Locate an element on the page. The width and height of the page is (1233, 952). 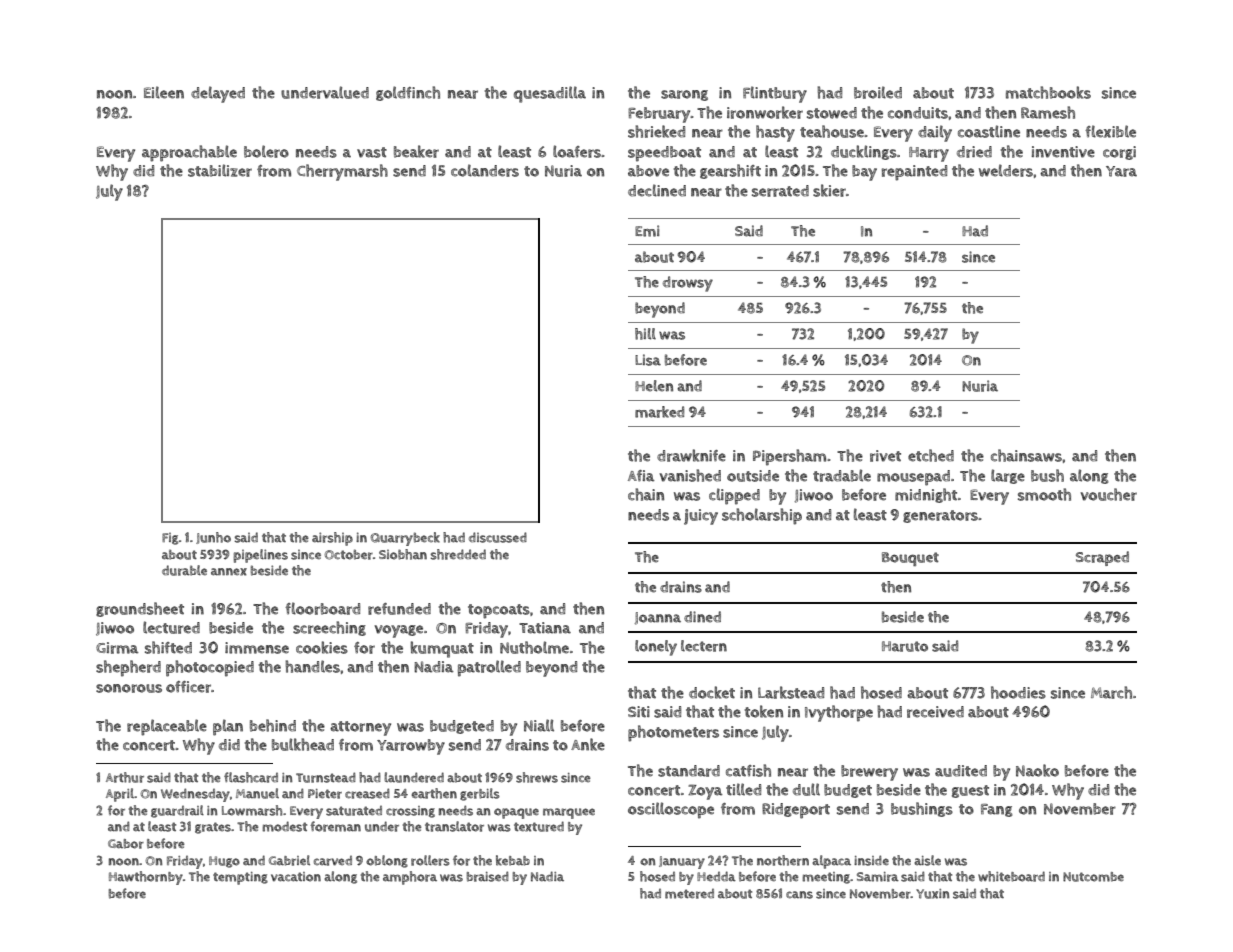
Afia is located at coordinates (641, 476).
